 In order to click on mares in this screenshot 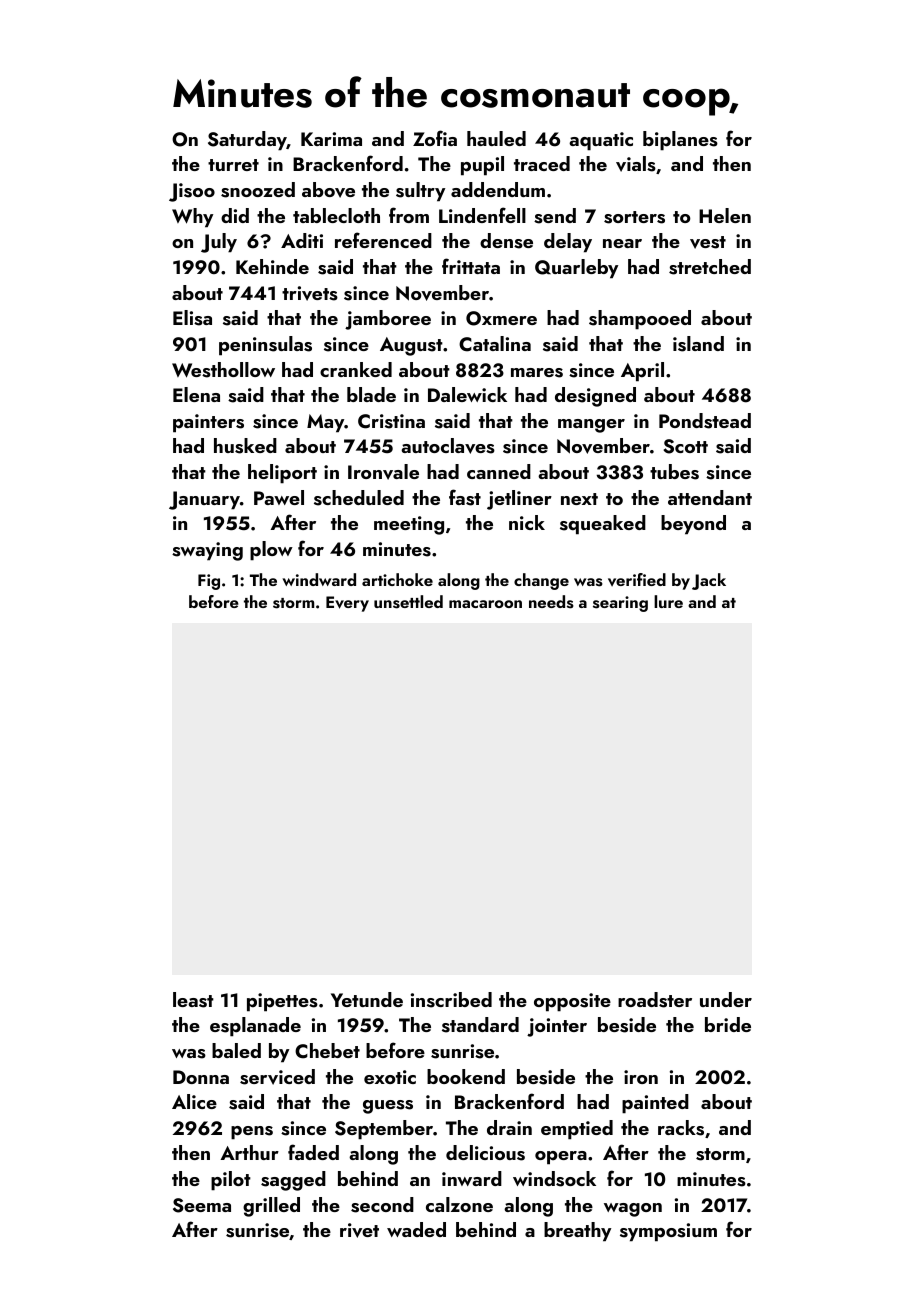, I will do `click(537, 373)`.
